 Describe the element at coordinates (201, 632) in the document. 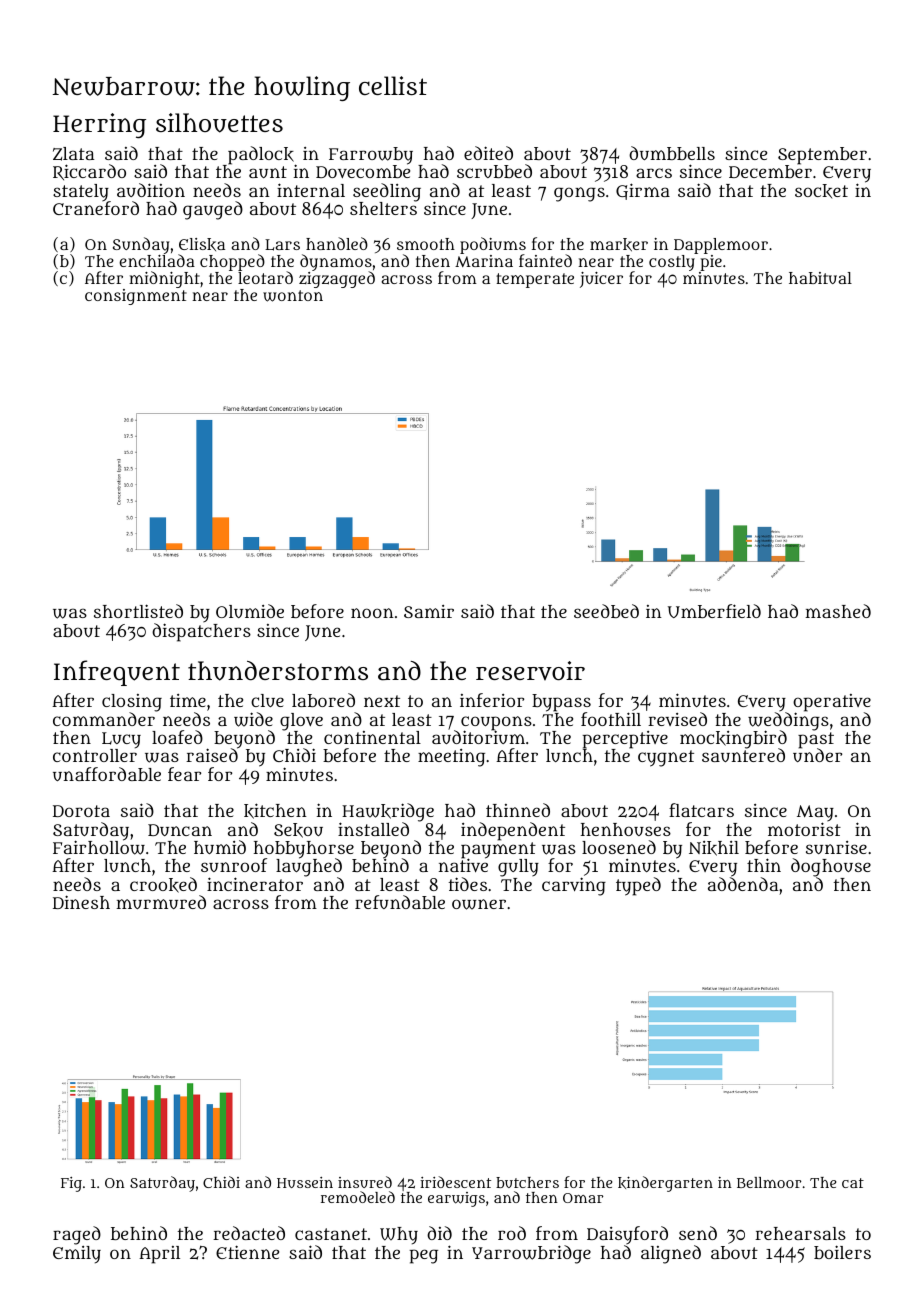

I see `dispatchers` at that location.
